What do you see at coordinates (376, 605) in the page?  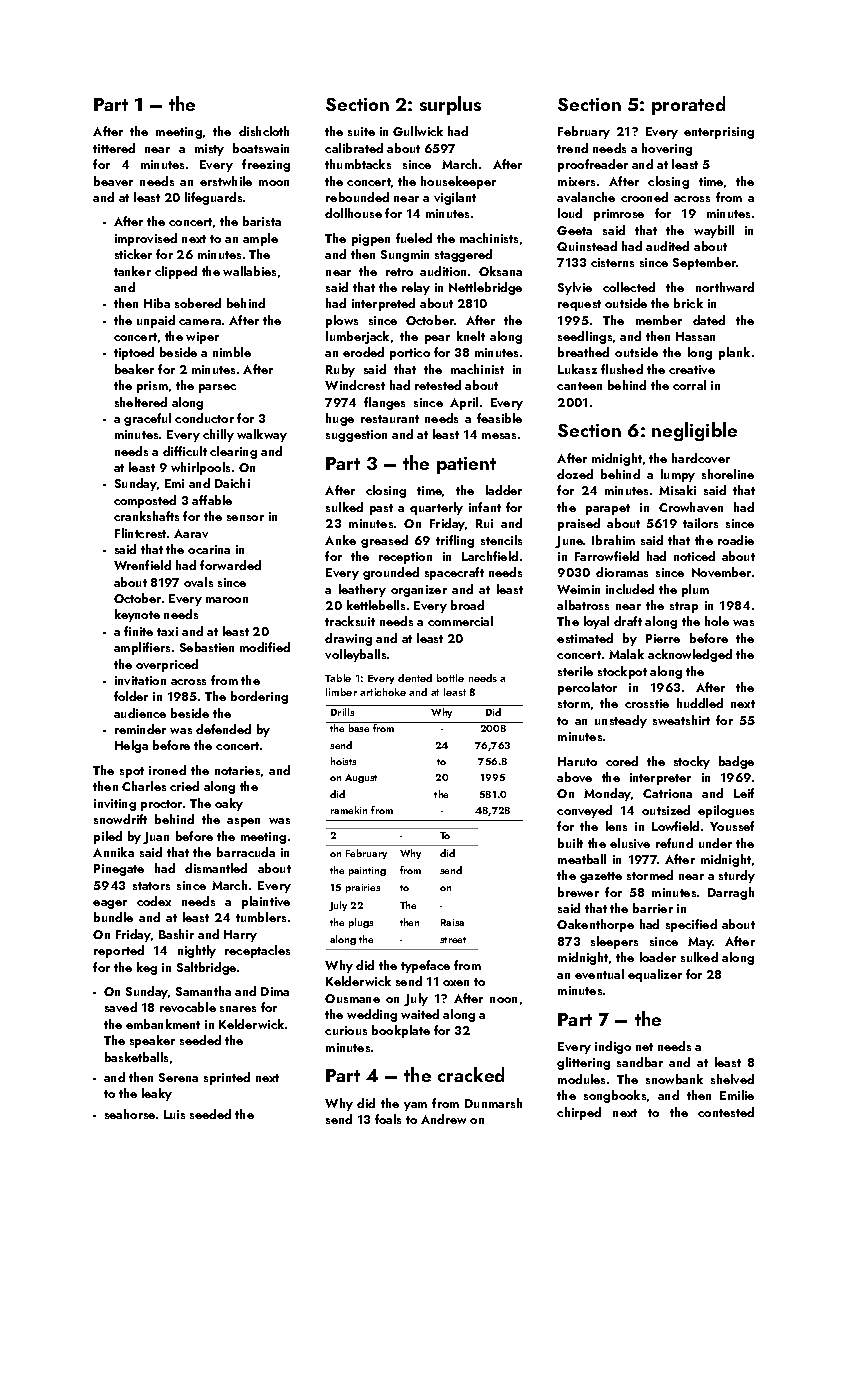 I see `kettlebells` at bounding box center [376, 605].
